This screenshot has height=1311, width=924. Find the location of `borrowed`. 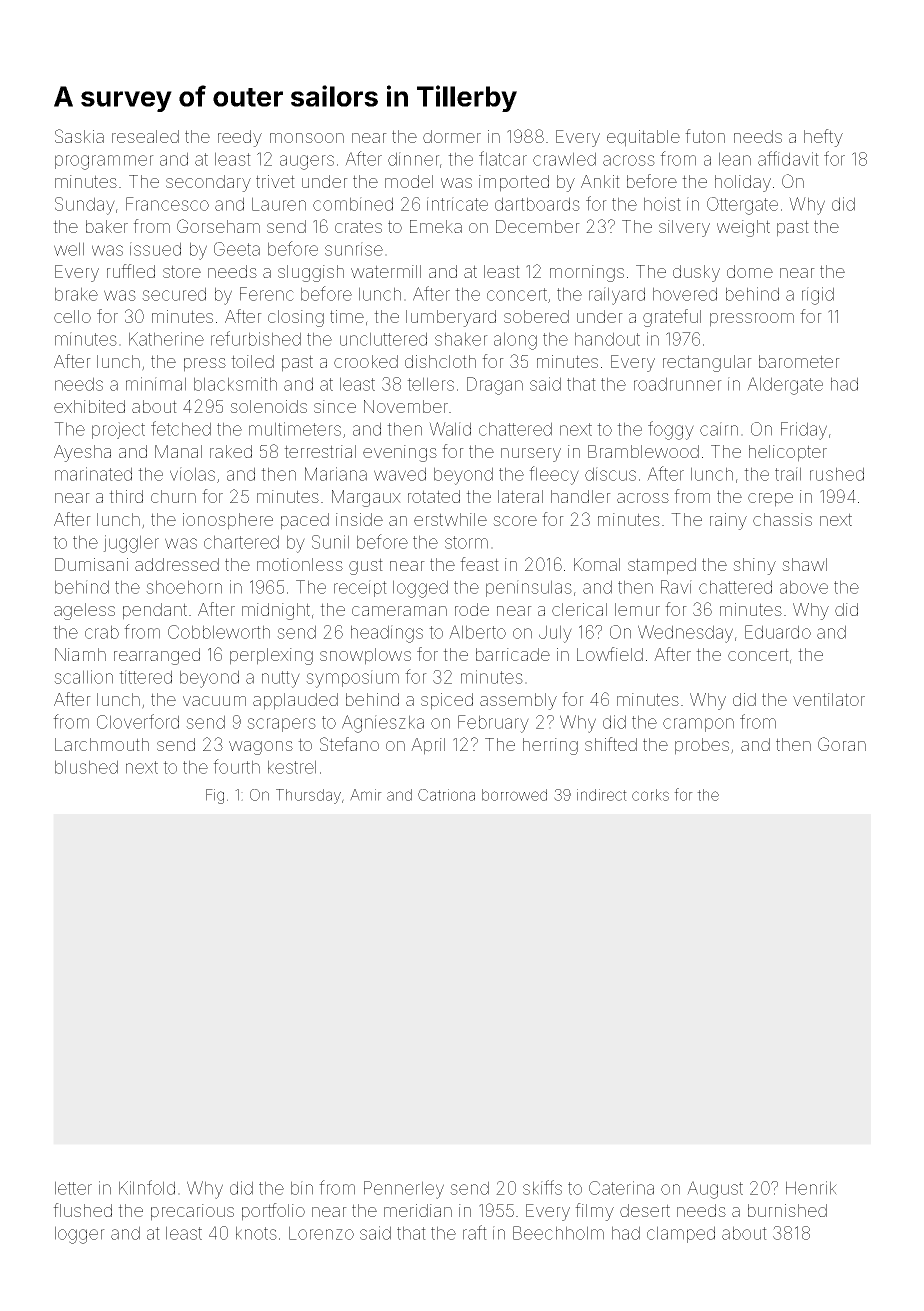

borrowed is located at coordinates (514, 795).
